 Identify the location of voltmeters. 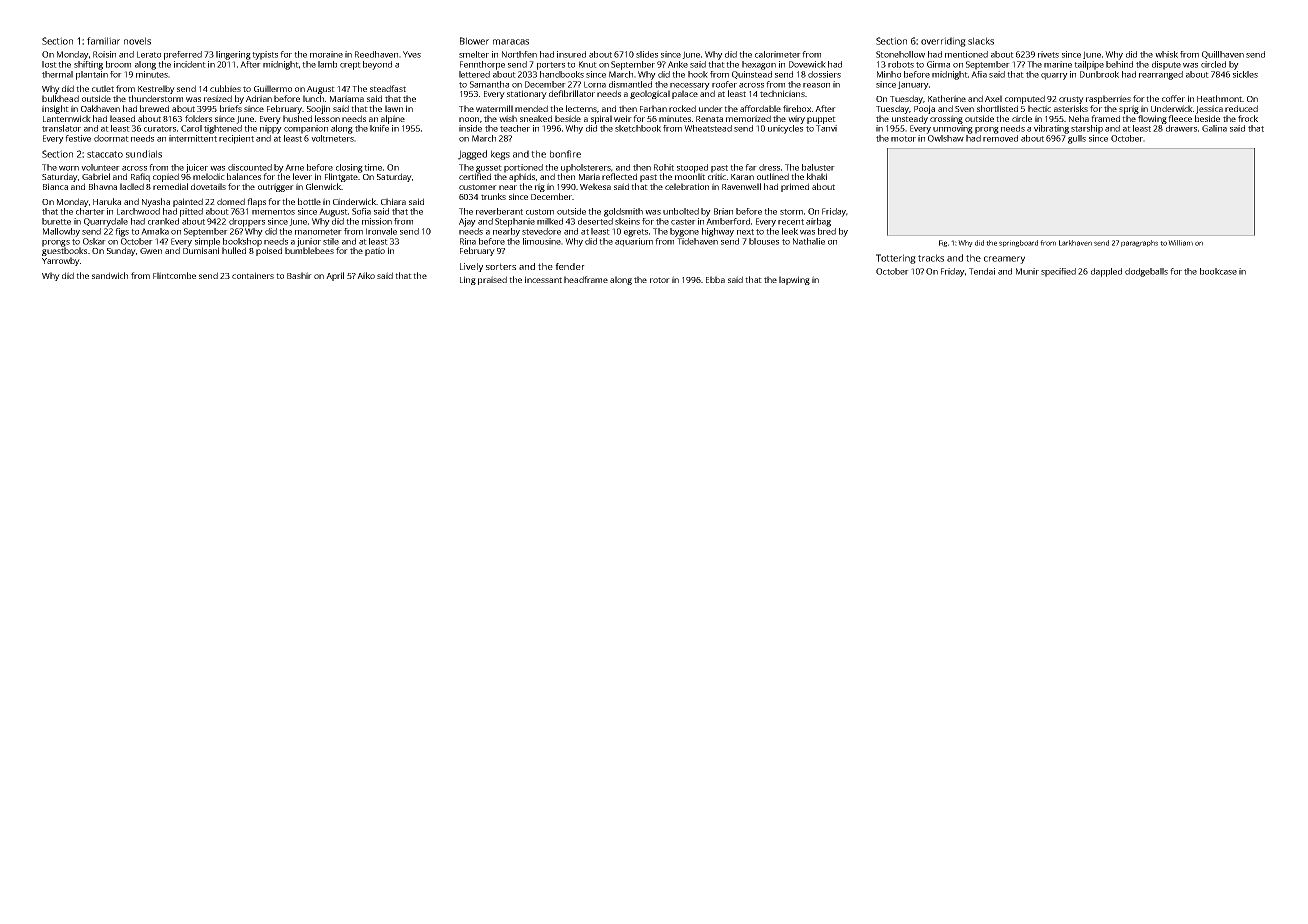
(332, 138).
